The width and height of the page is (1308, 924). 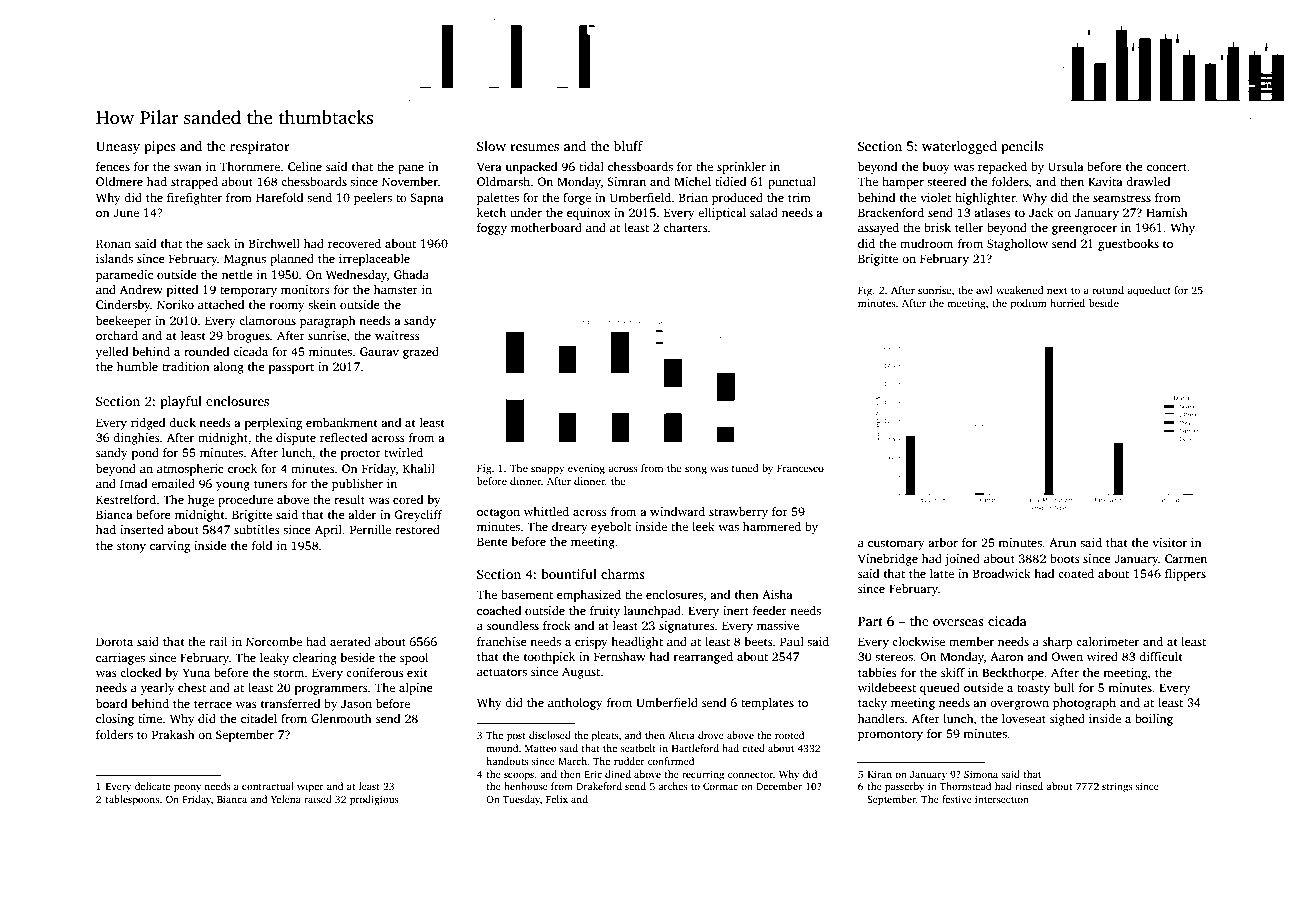 What do you see at coordinates (491, 146) in the page?
I see `Slow` at bounding box center [491, 146].
